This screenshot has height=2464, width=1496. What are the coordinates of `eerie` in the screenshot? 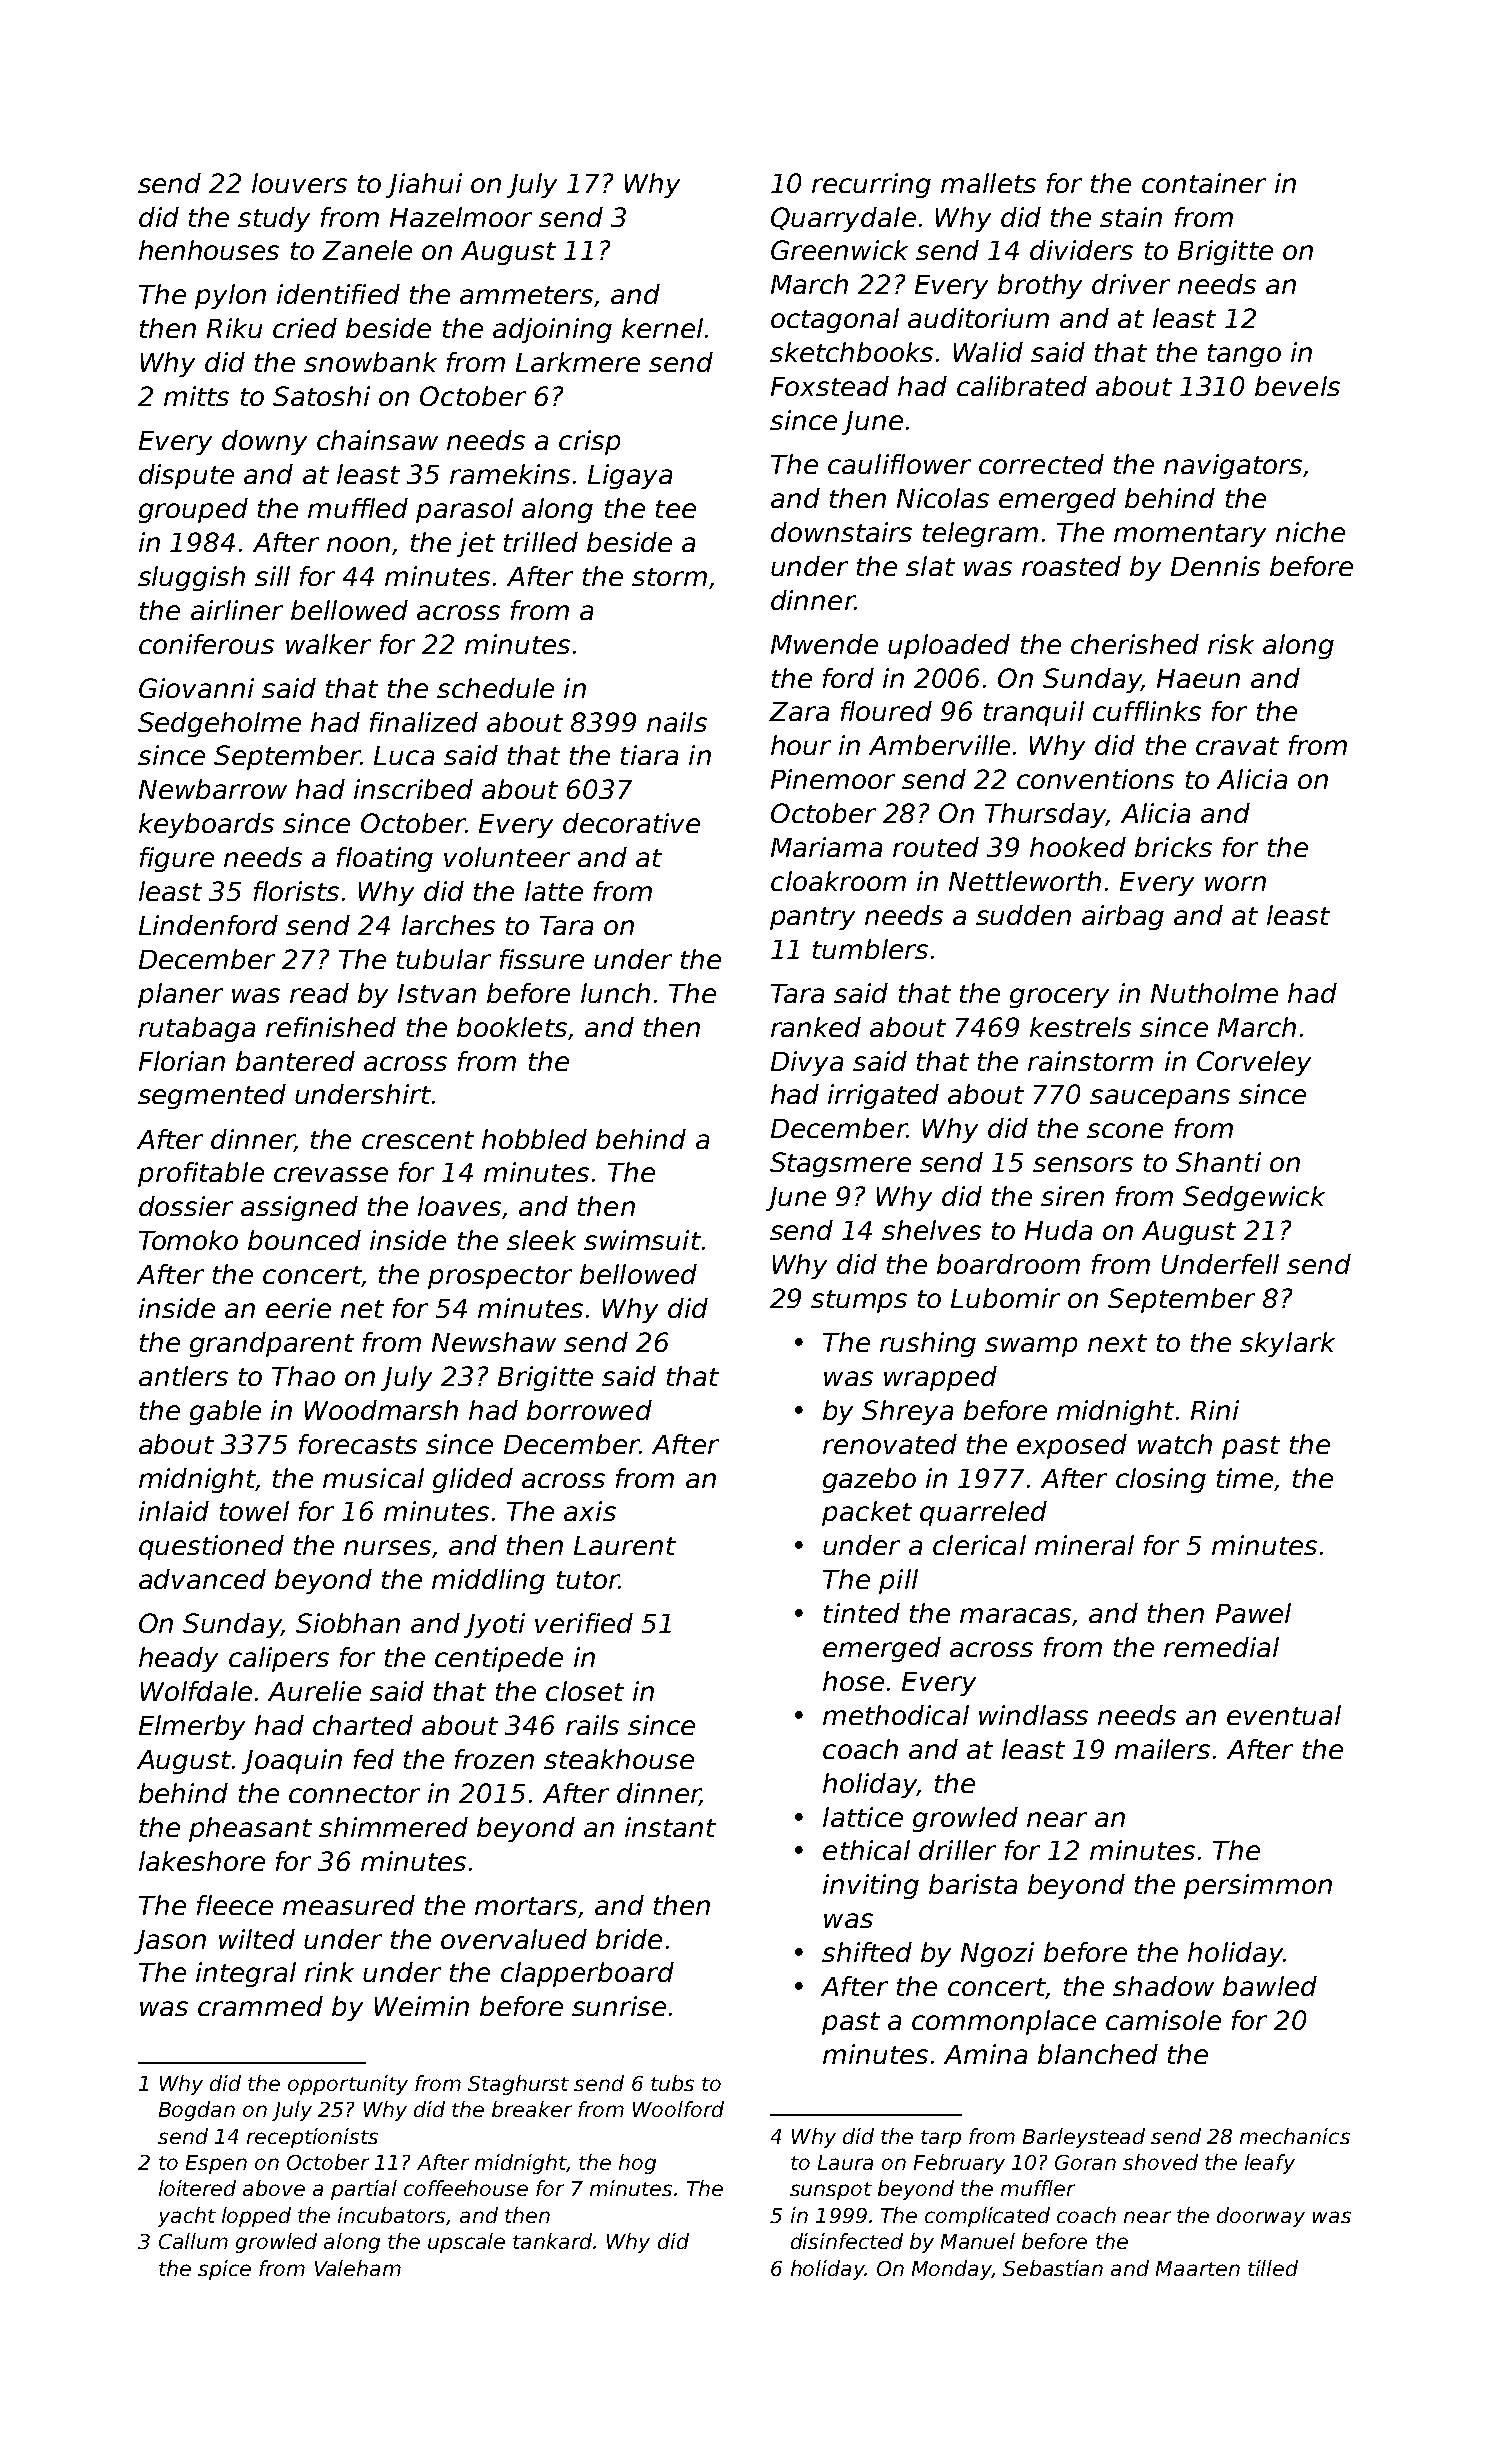 It's located at (298, 1308).
